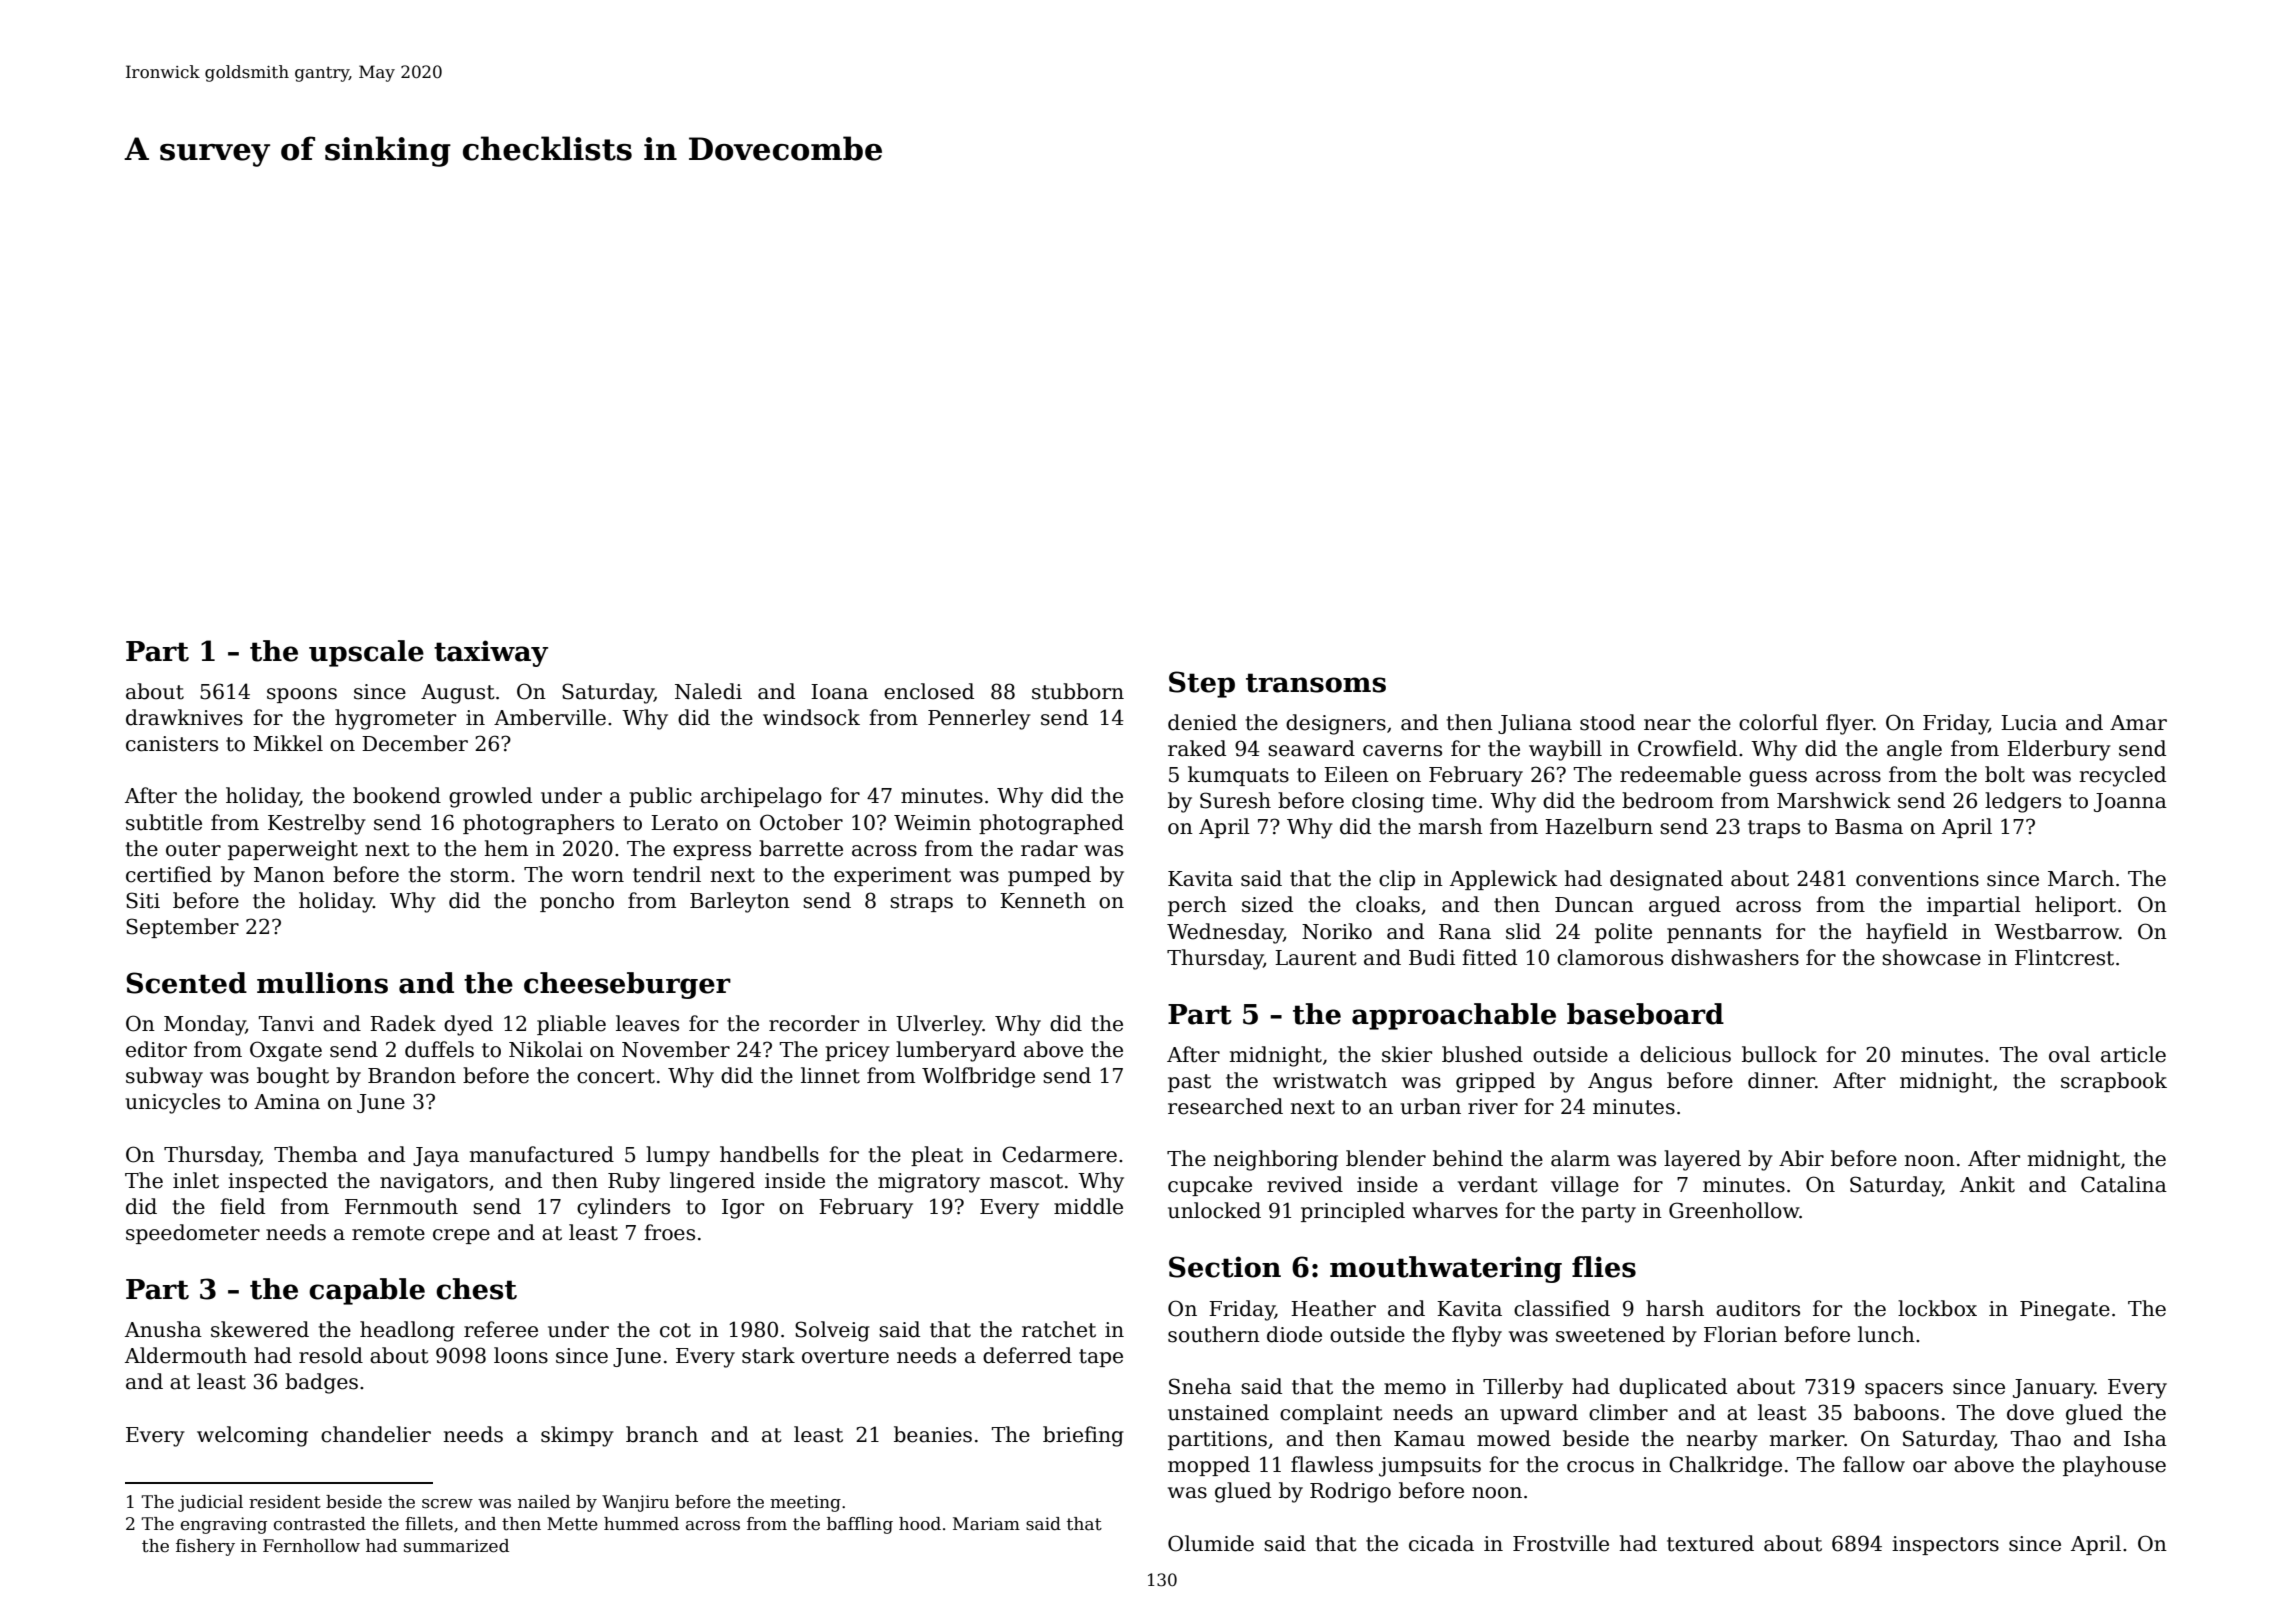 This screenshot has width=2292, height=1620. Describe the element at coordinates (1680, 774) in the screenshot. I see `redeemable` at that location.
